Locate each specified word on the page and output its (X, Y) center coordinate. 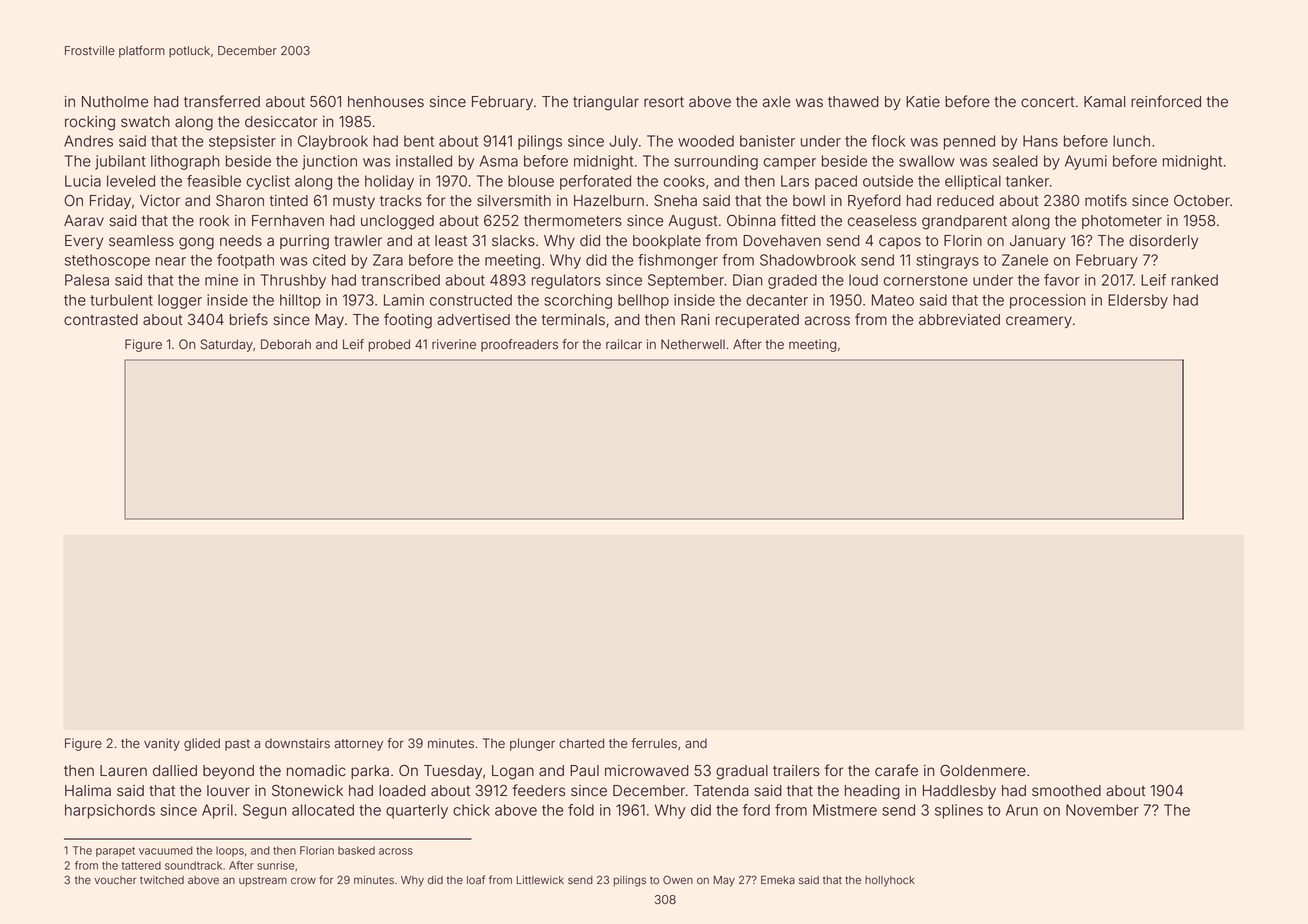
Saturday (227, 345)
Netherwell (693, 344)
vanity (162, 744)
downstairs (297, 743)
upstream (263, 881)
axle (776, 102)
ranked (1195, 280)
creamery (1039, 322)
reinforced (1166, 101)
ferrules (654, 743)
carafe (896, 770)
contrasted (101, 320)
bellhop (643, 301)
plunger (532, 744)
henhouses (386, 102)
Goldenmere (983, 771)
